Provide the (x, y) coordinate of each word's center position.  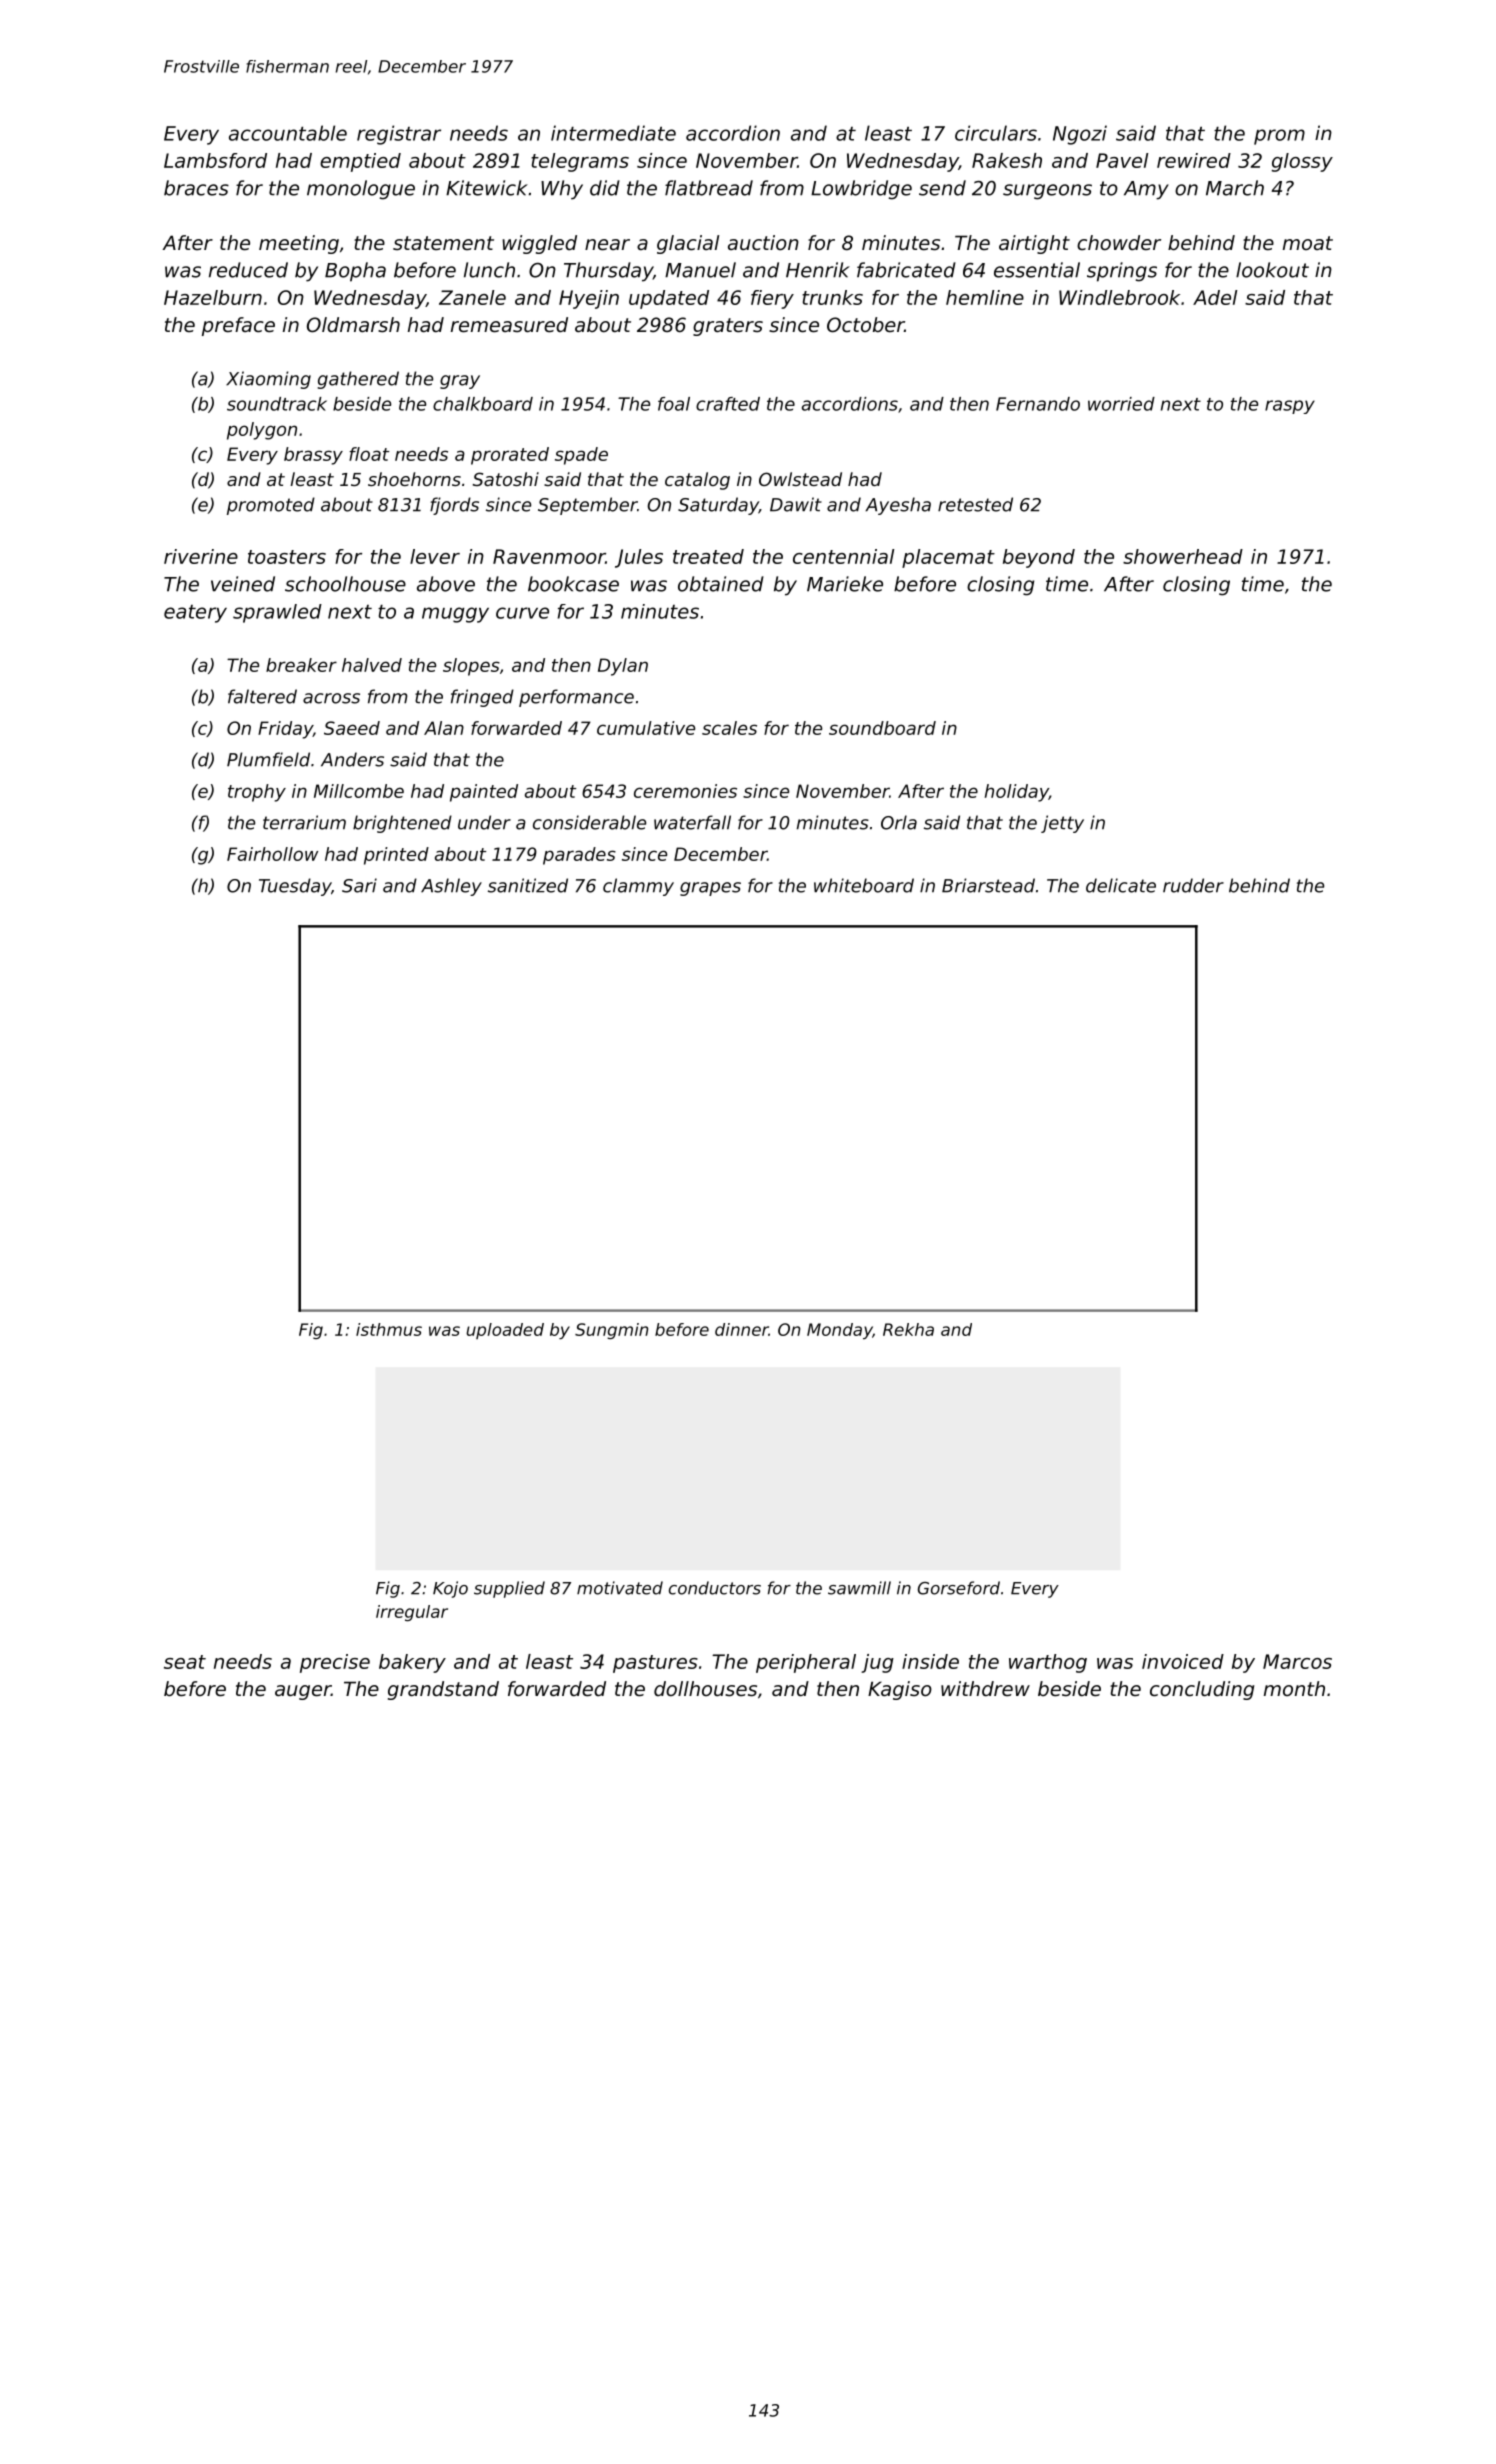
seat (185, 1662)
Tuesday (295, 887)
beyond (1039, 558)
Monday (840, 1331)
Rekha (908, 1329)
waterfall (692, 822)
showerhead (1183, 556)
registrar (399, 135)
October (866, 325)
